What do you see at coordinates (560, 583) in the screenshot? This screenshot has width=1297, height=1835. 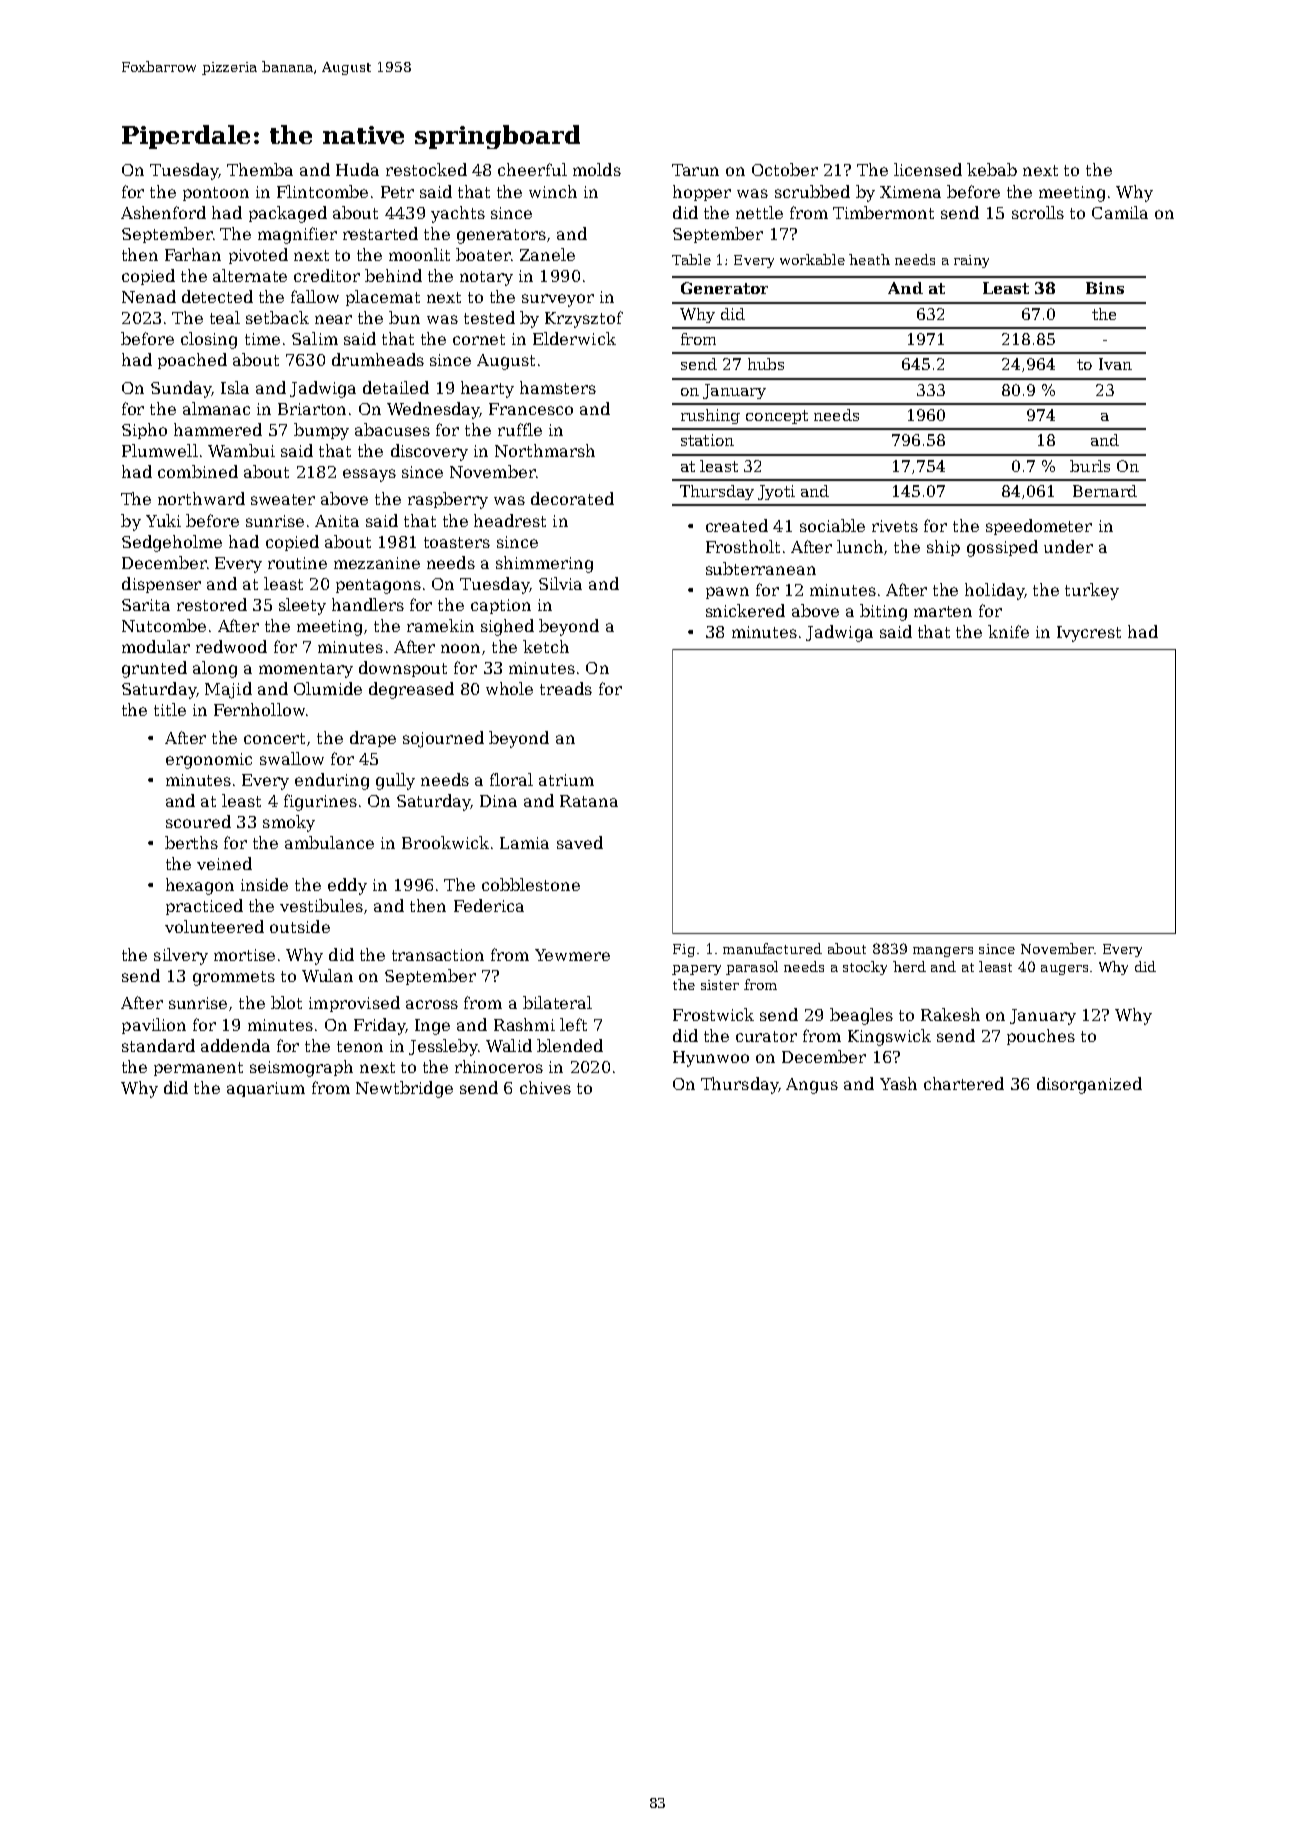 I see `Silvia` at bounding box center [560, 583].
